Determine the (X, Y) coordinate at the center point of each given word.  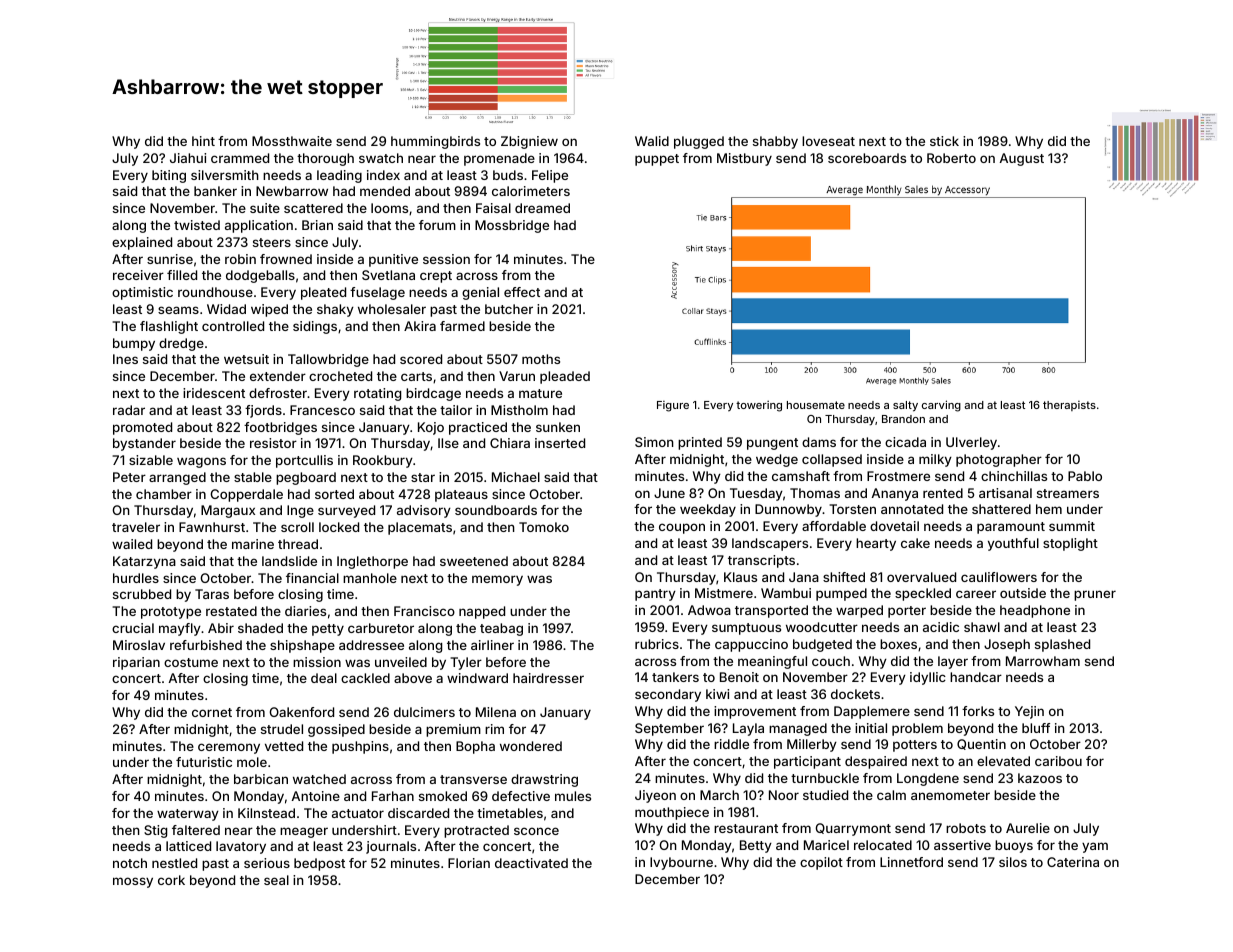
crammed (240, 158)
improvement (755, 712)
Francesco (322, 410)
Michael (516, 477)
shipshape (302, 646)
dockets (855, 694)
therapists (1069, 406)
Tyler (466, 663)
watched (319, 779)
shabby (775, 142)
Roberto (951, 158)
